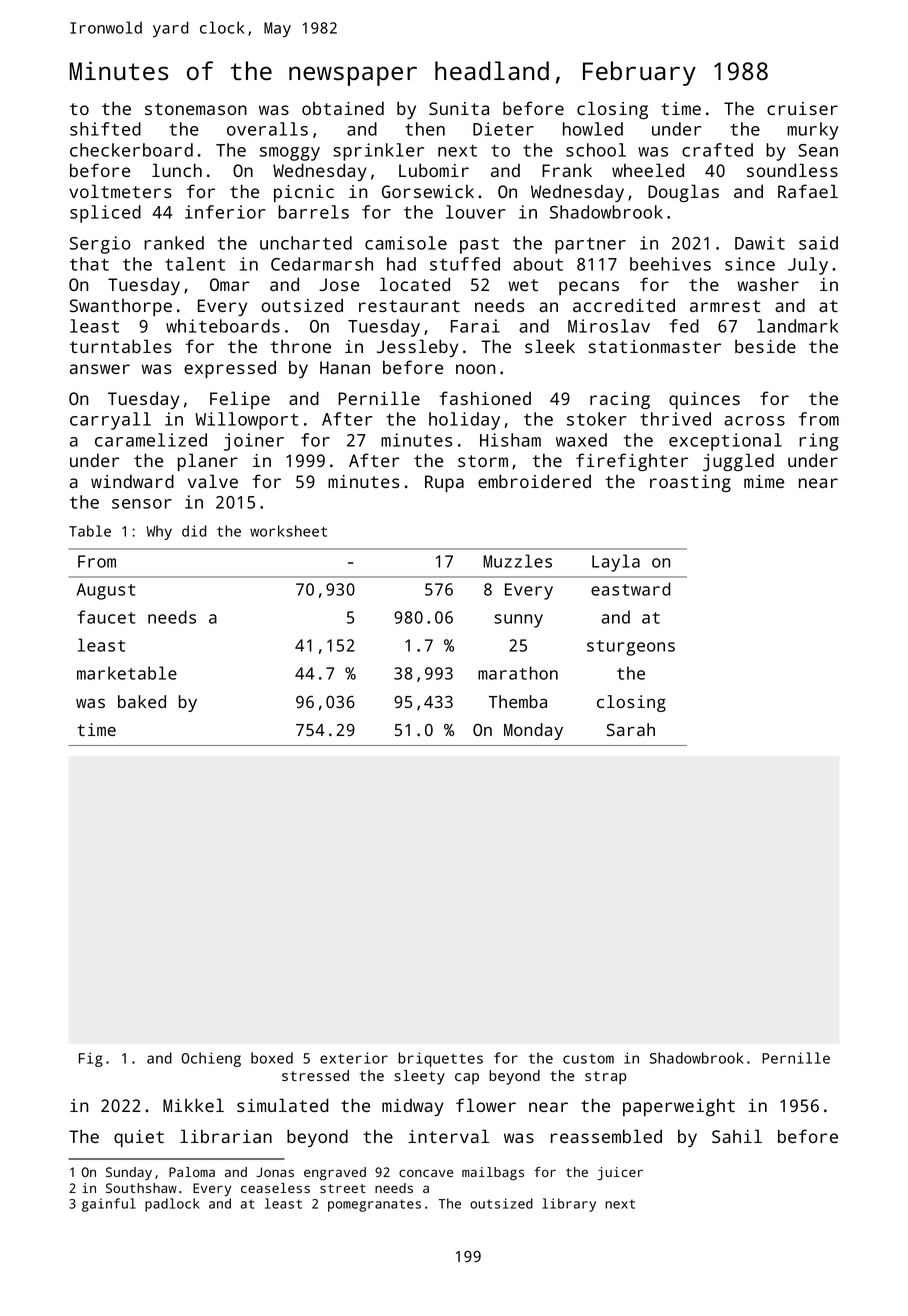 This screenshot has height=1316, width=908. I want to click on stationmaster, so click(655, 346).
